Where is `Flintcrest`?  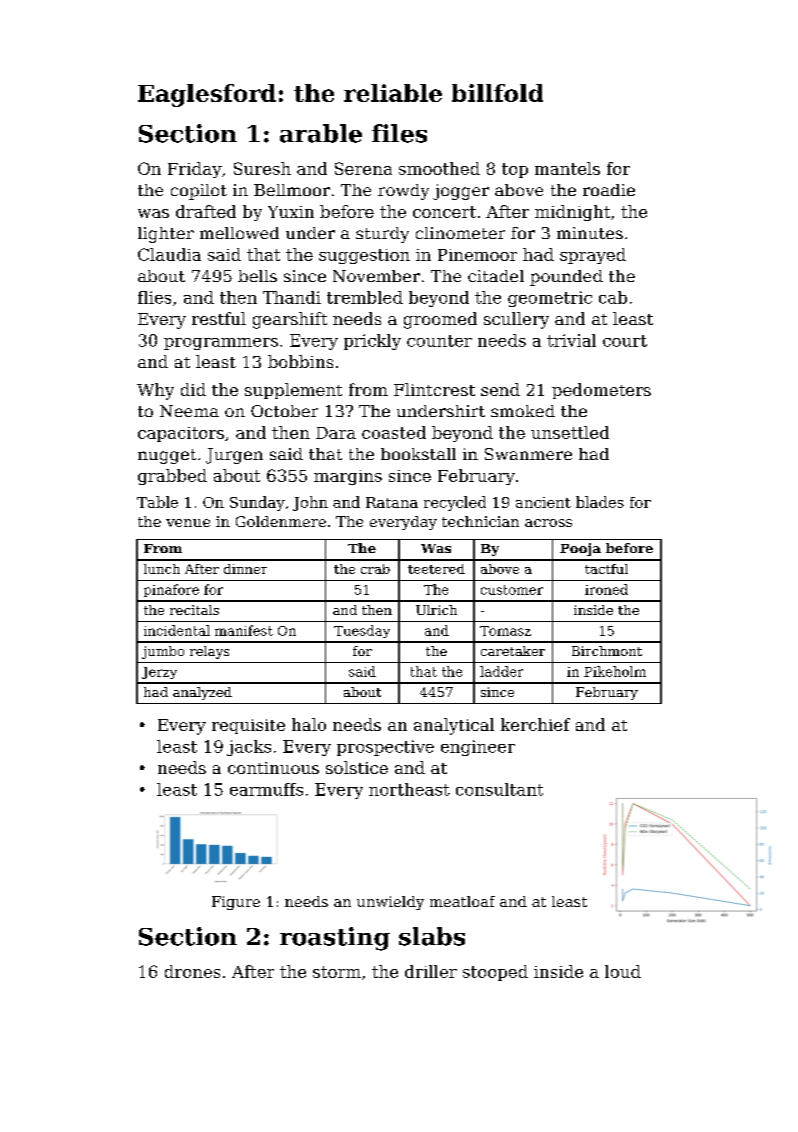
Flintcrest is located at coordinates (434, 389).
